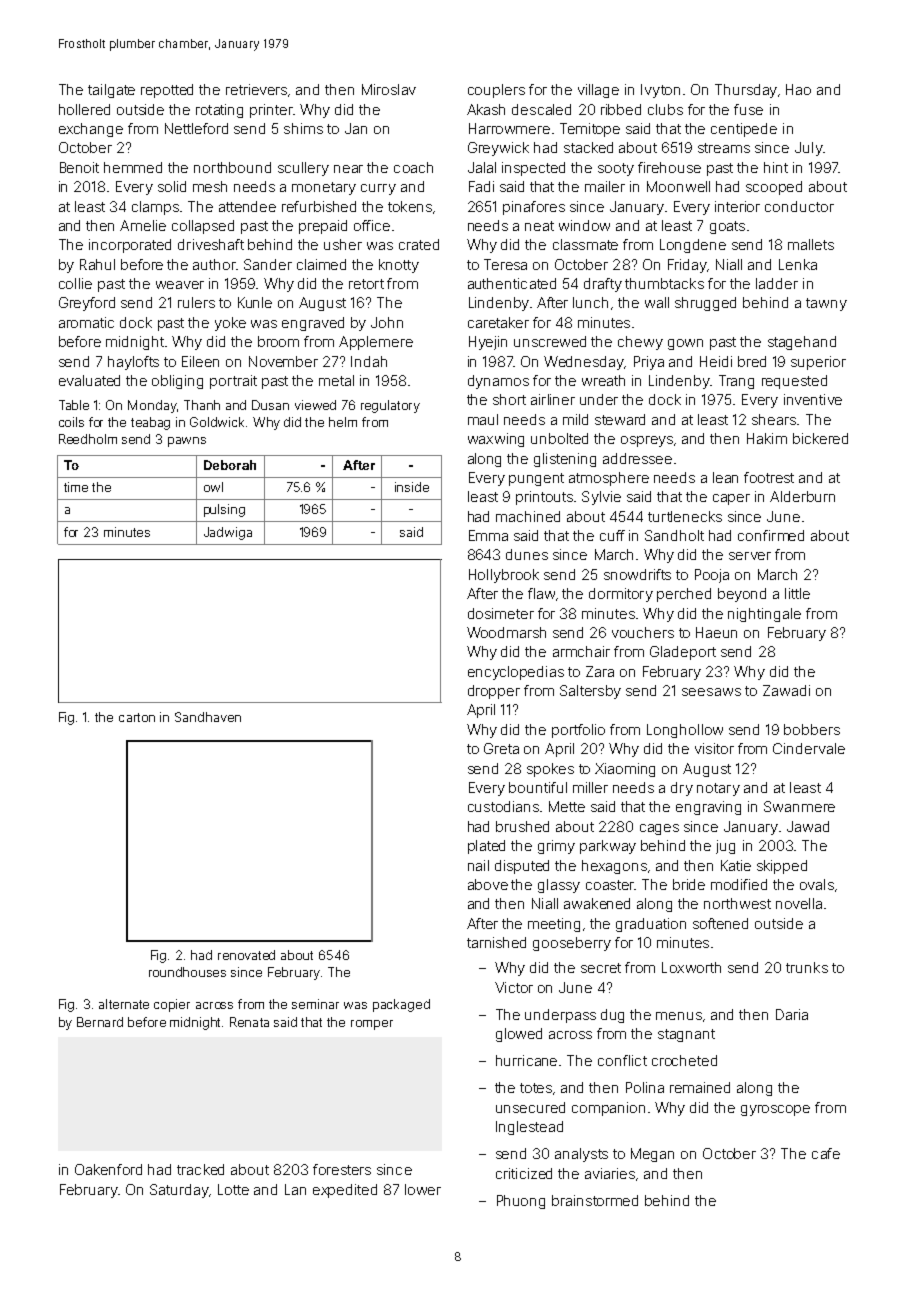 This screenshot has height=1316, width=908. What do you see at coordinates (826, 1153) in the screenshot?
I see `cafe` at bounding box center [826, 1153].
